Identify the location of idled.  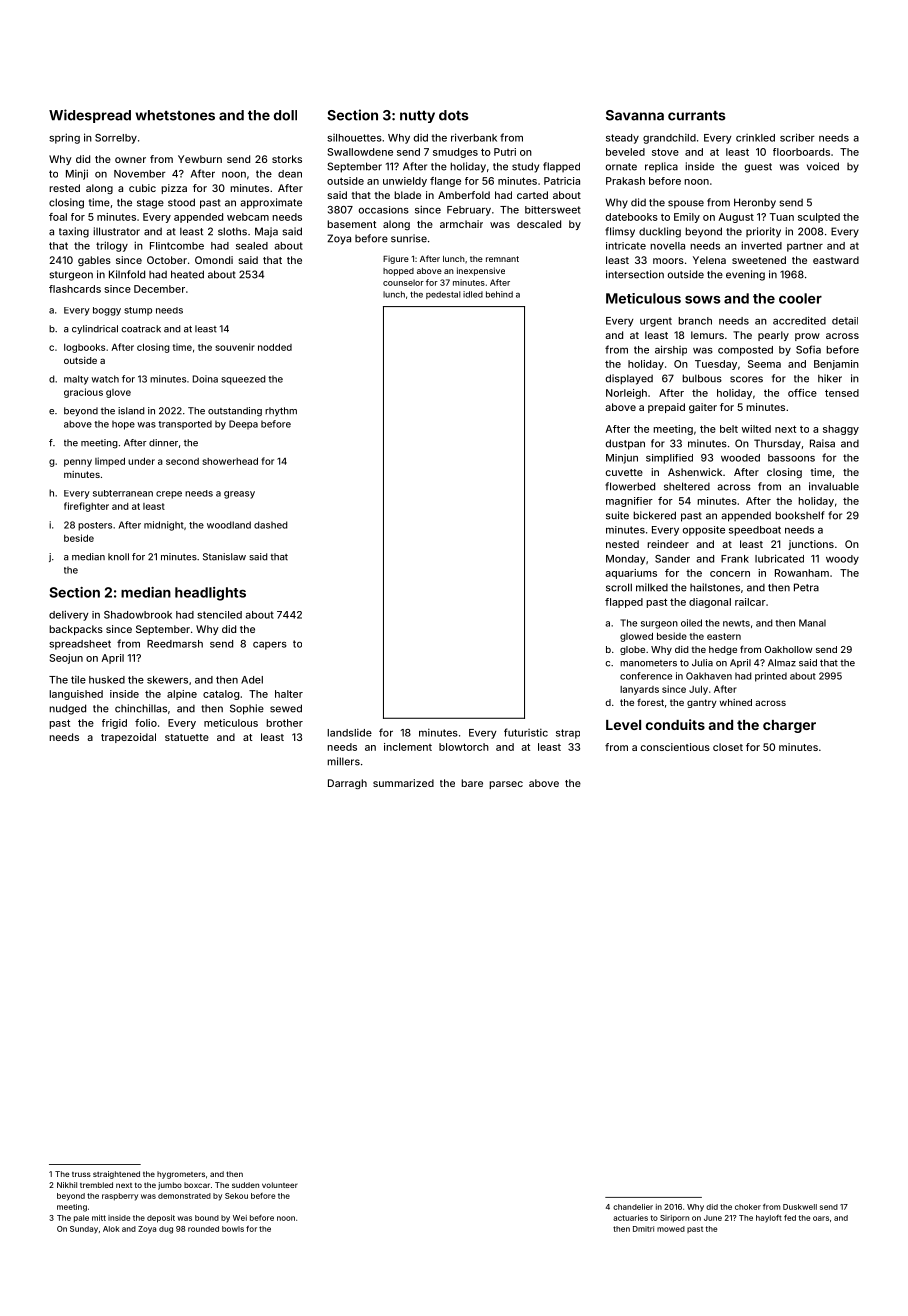
(473, 294).
